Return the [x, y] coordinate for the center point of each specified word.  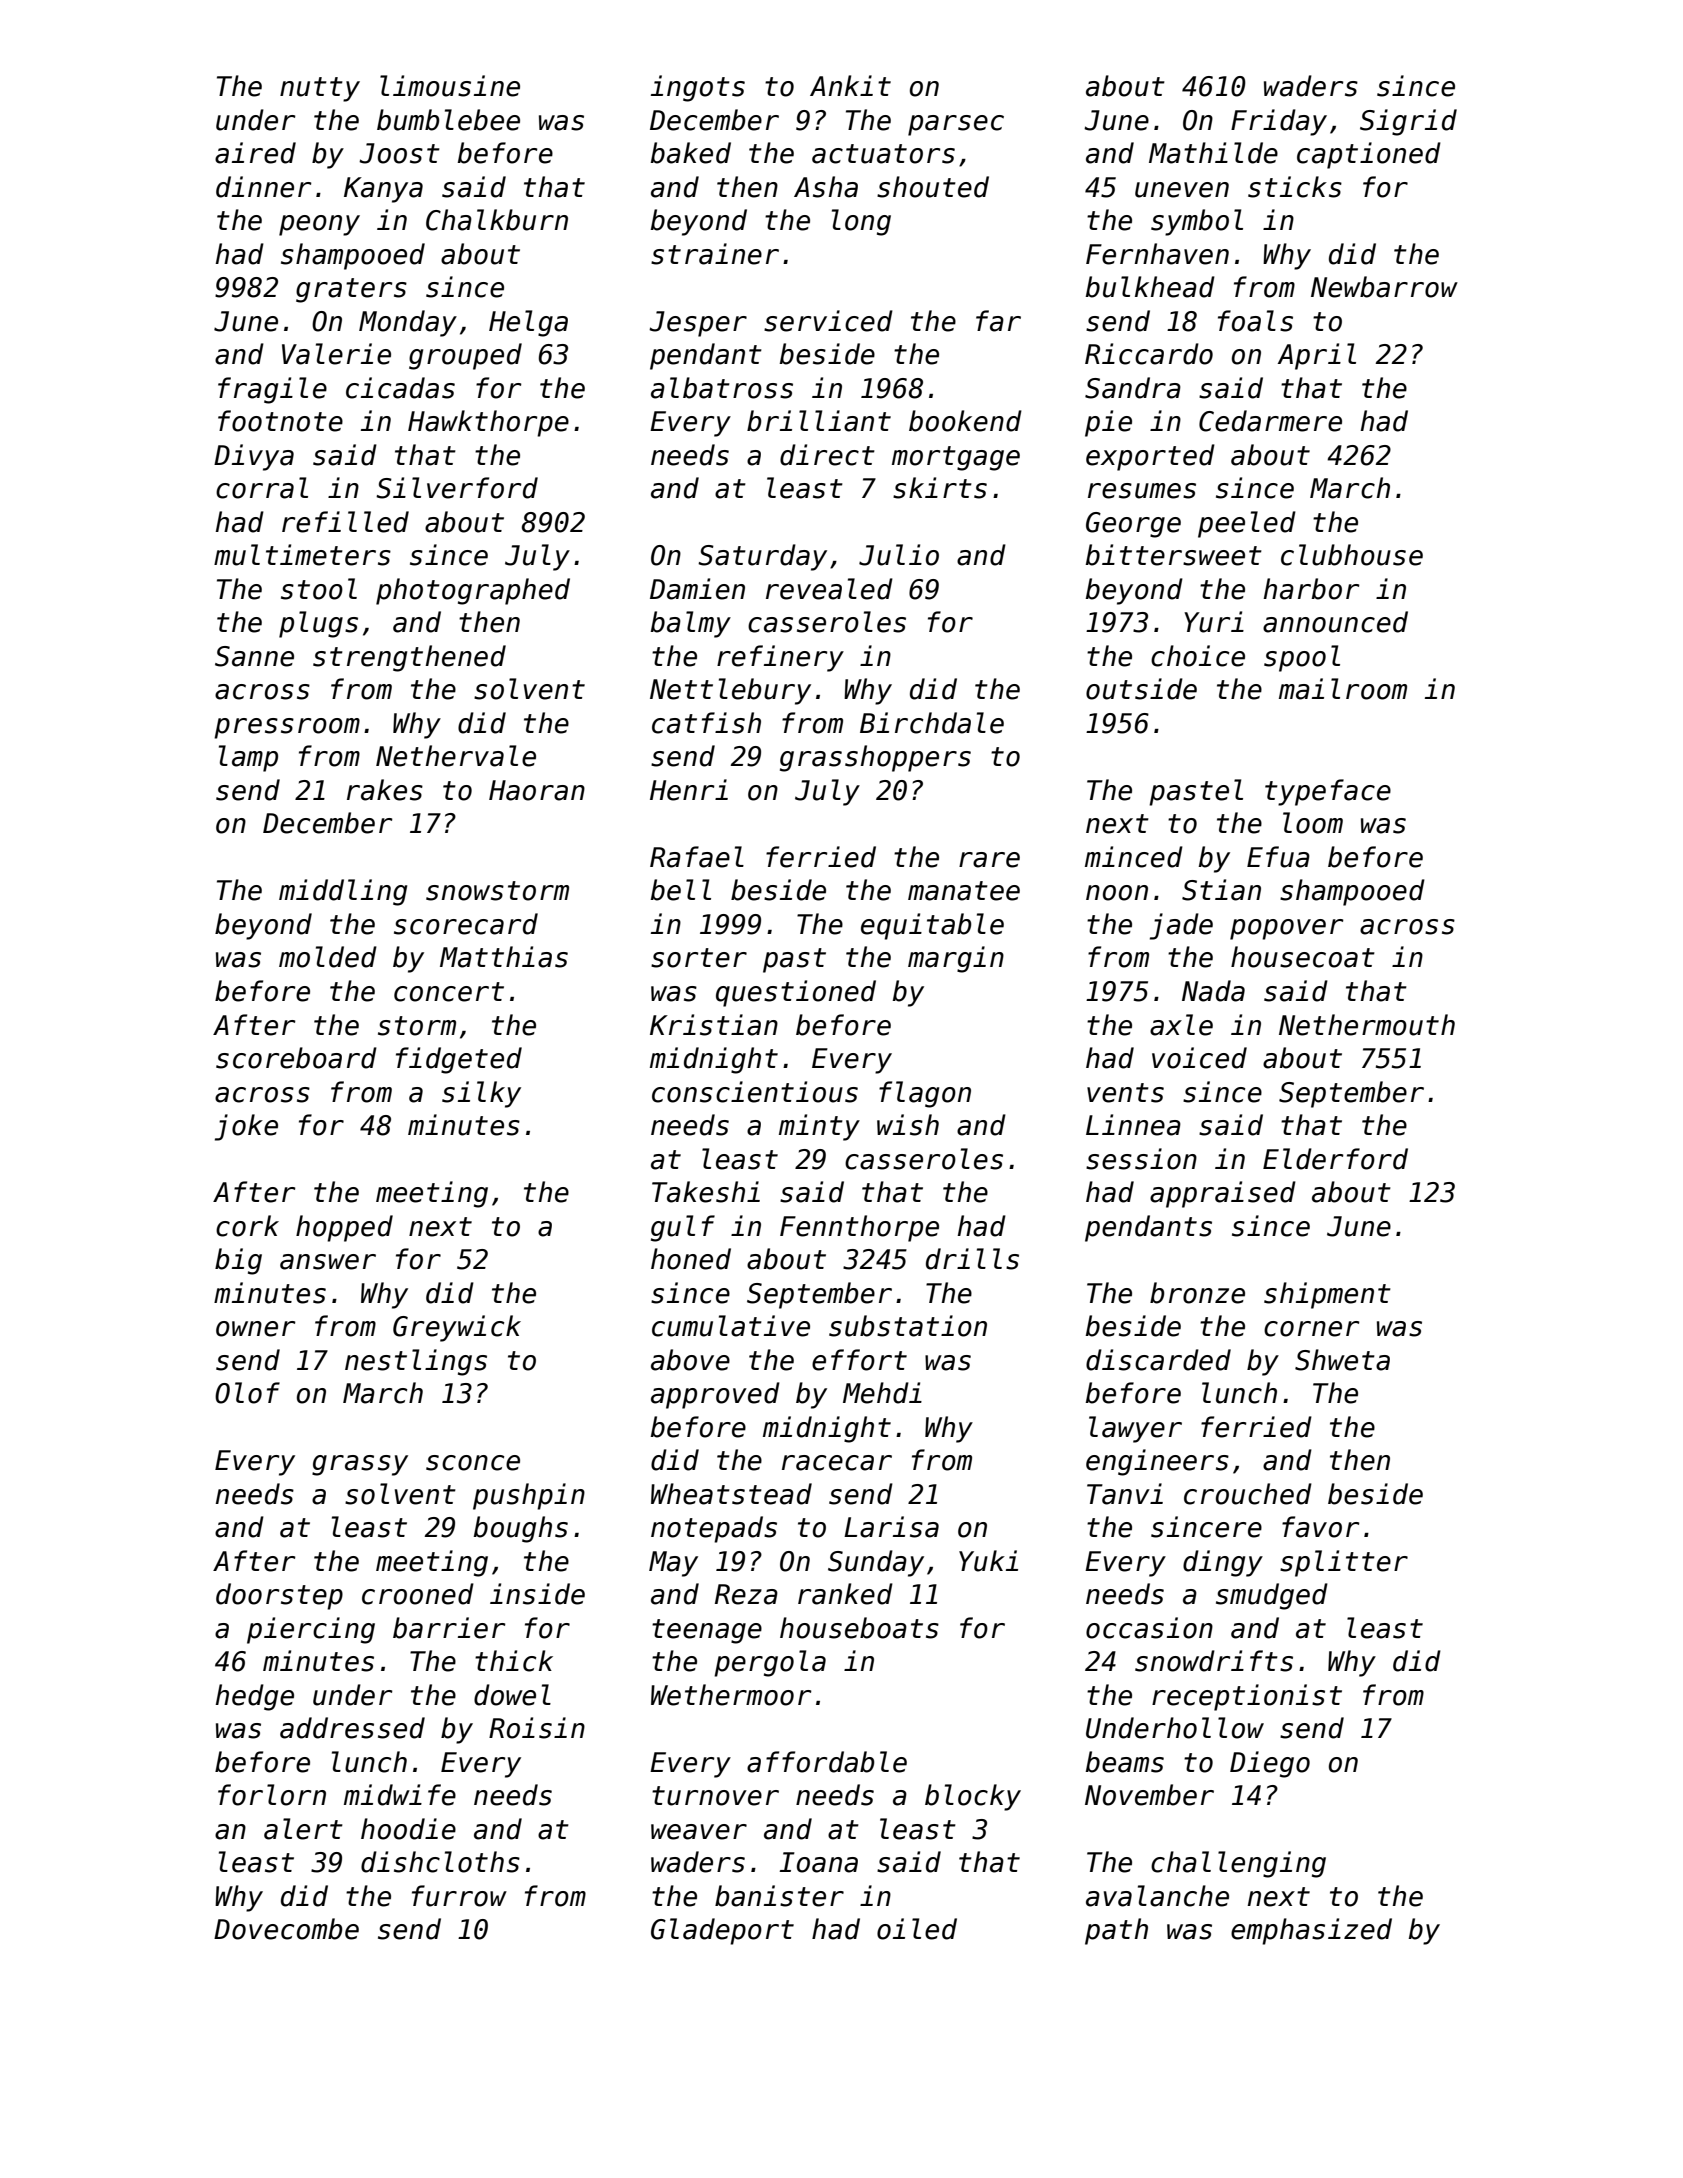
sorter [699, 958]
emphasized [1311, 1931]
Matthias [504, 957]
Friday [1279, 122]
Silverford [457, 488]
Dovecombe [286, 1929]
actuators [883, 154]
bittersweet [1174, 555]
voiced [1199, 1058]
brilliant [819, 421]
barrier [449, 1628]
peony [319, 225]
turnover [715, 1796]
